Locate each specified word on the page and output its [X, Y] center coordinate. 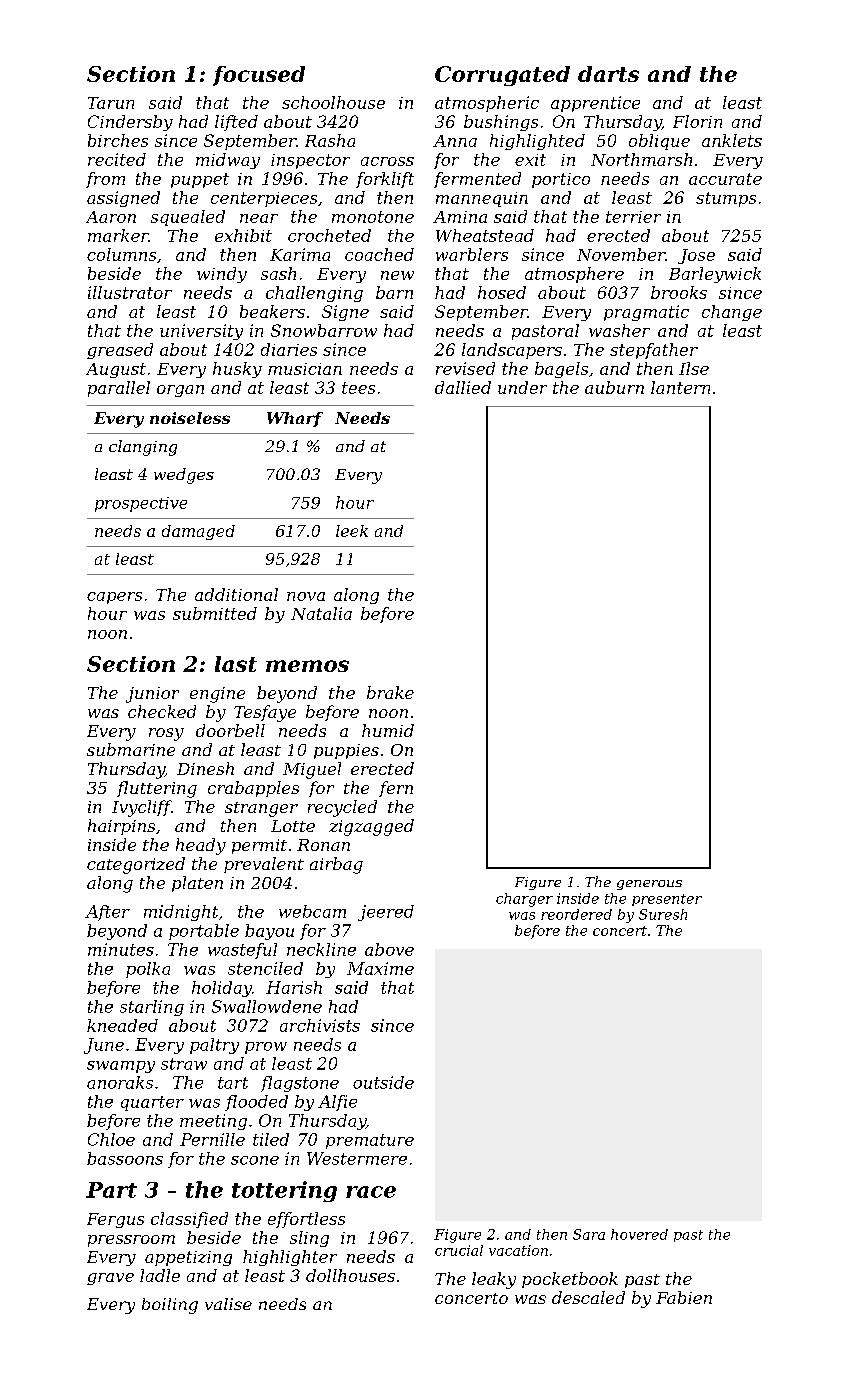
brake [390, 692]
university [201, 332]
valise [228, 1304]
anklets [732, 140]
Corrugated [502, 76]
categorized [136, 865]
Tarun [111, 103]
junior [152, 695]
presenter [667, 900]
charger [524, 900]
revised [465, 368]
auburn [614, 387]
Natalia [321, 613]
